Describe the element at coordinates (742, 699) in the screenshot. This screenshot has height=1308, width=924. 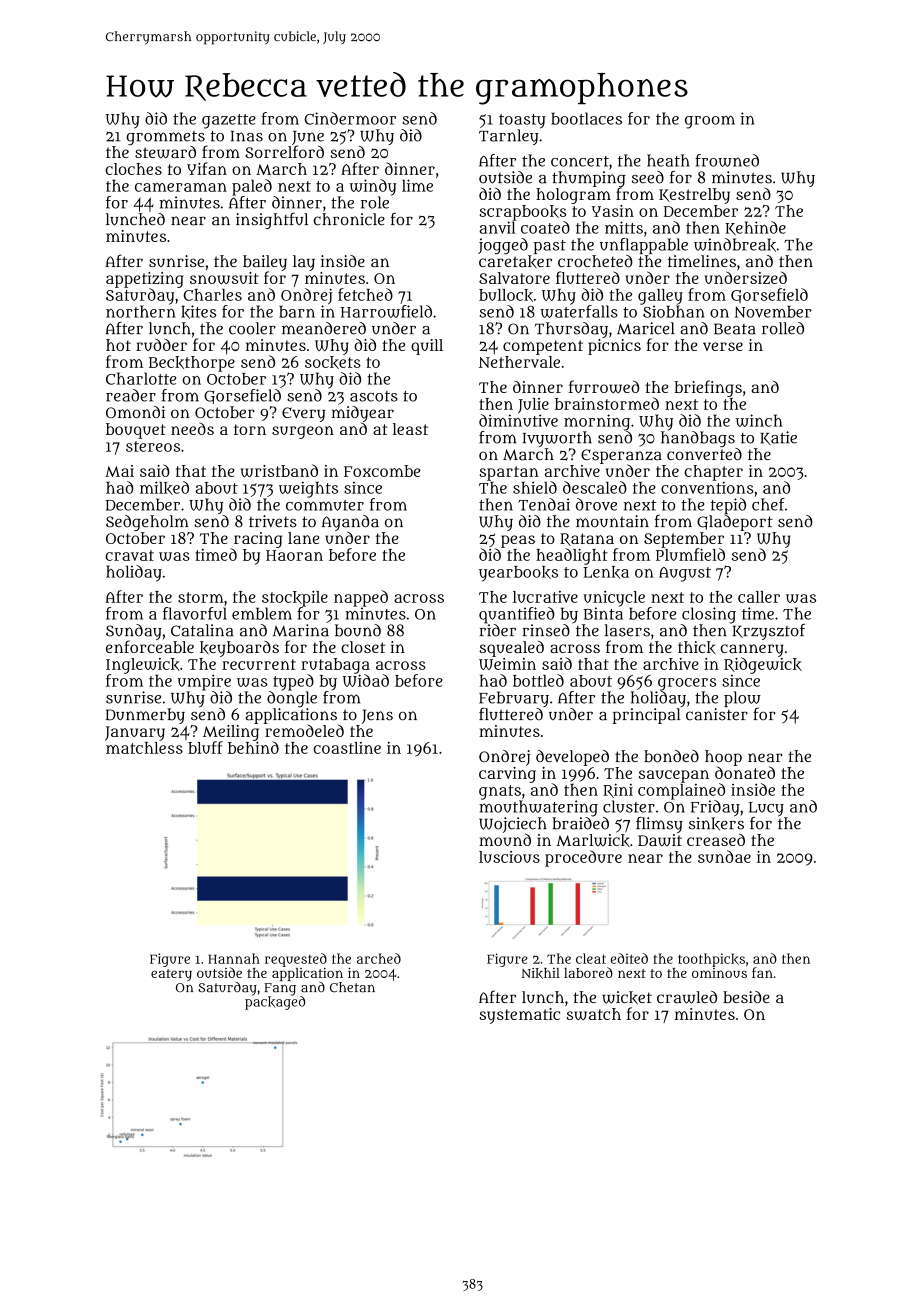
I see `plow` at that location.
